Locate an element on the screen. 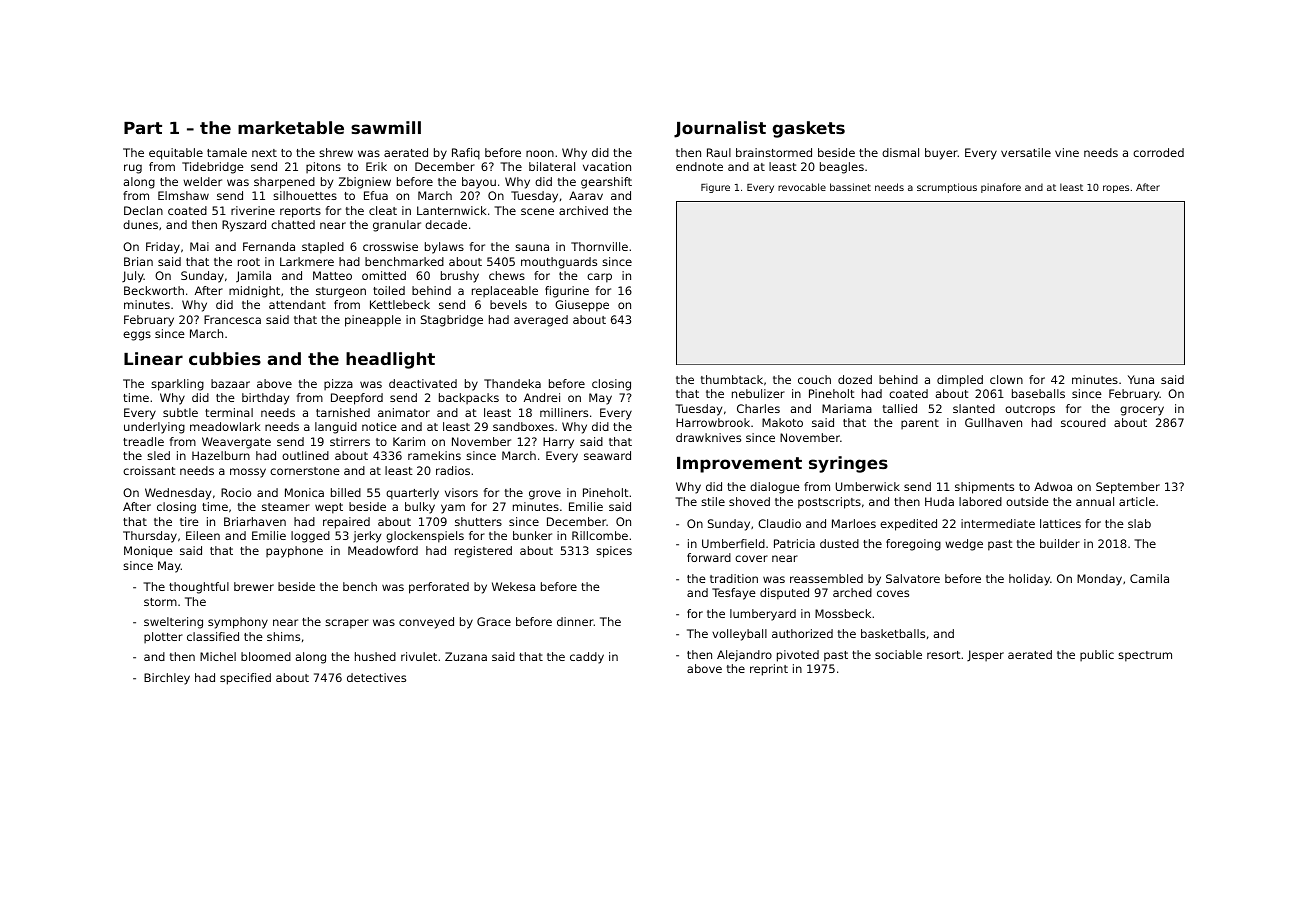  lumberyard is located at coordinates (763, 615).
